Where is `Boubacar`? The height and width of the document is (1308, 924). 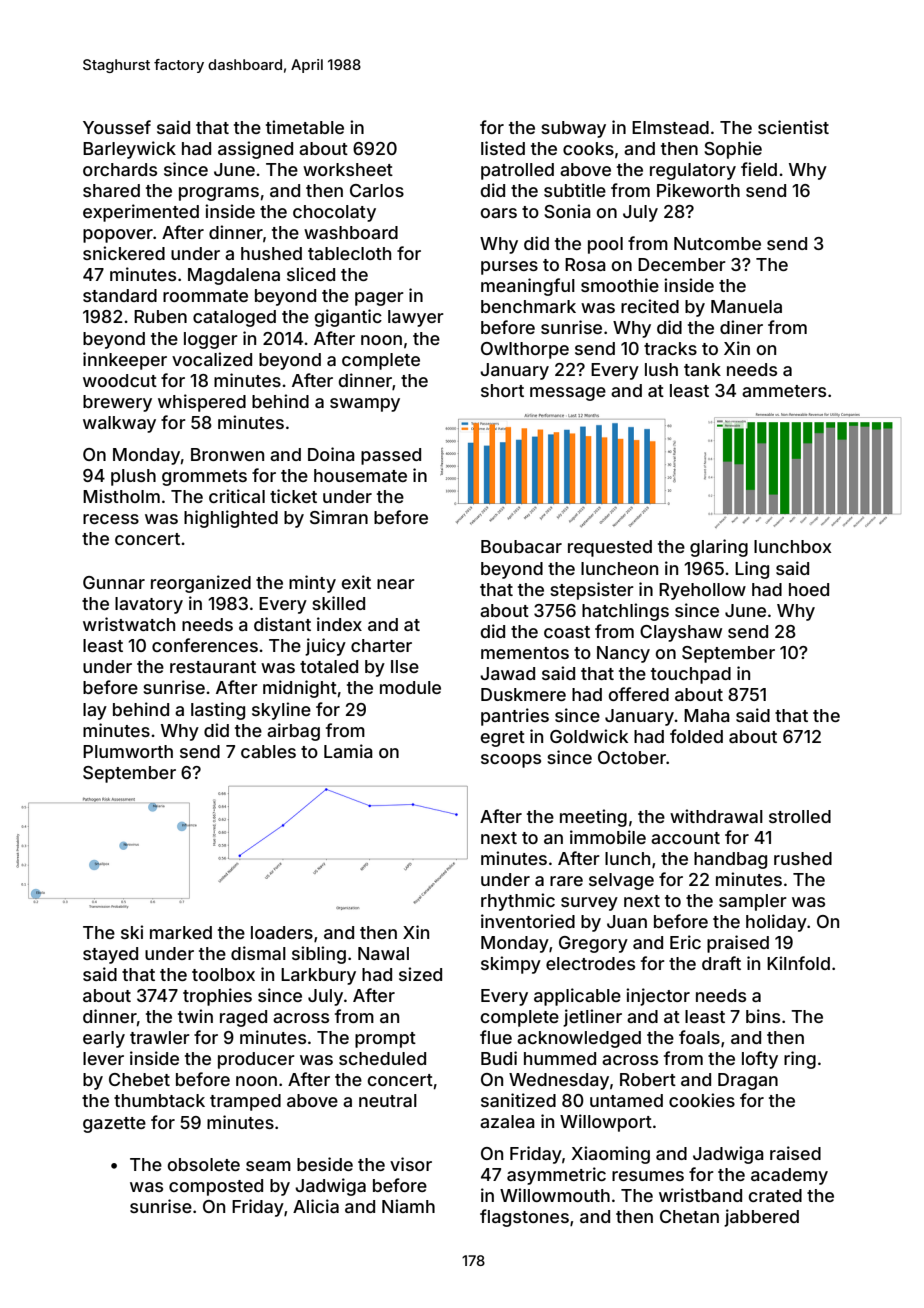 Boubacar is located at coordinates (521, 546).
